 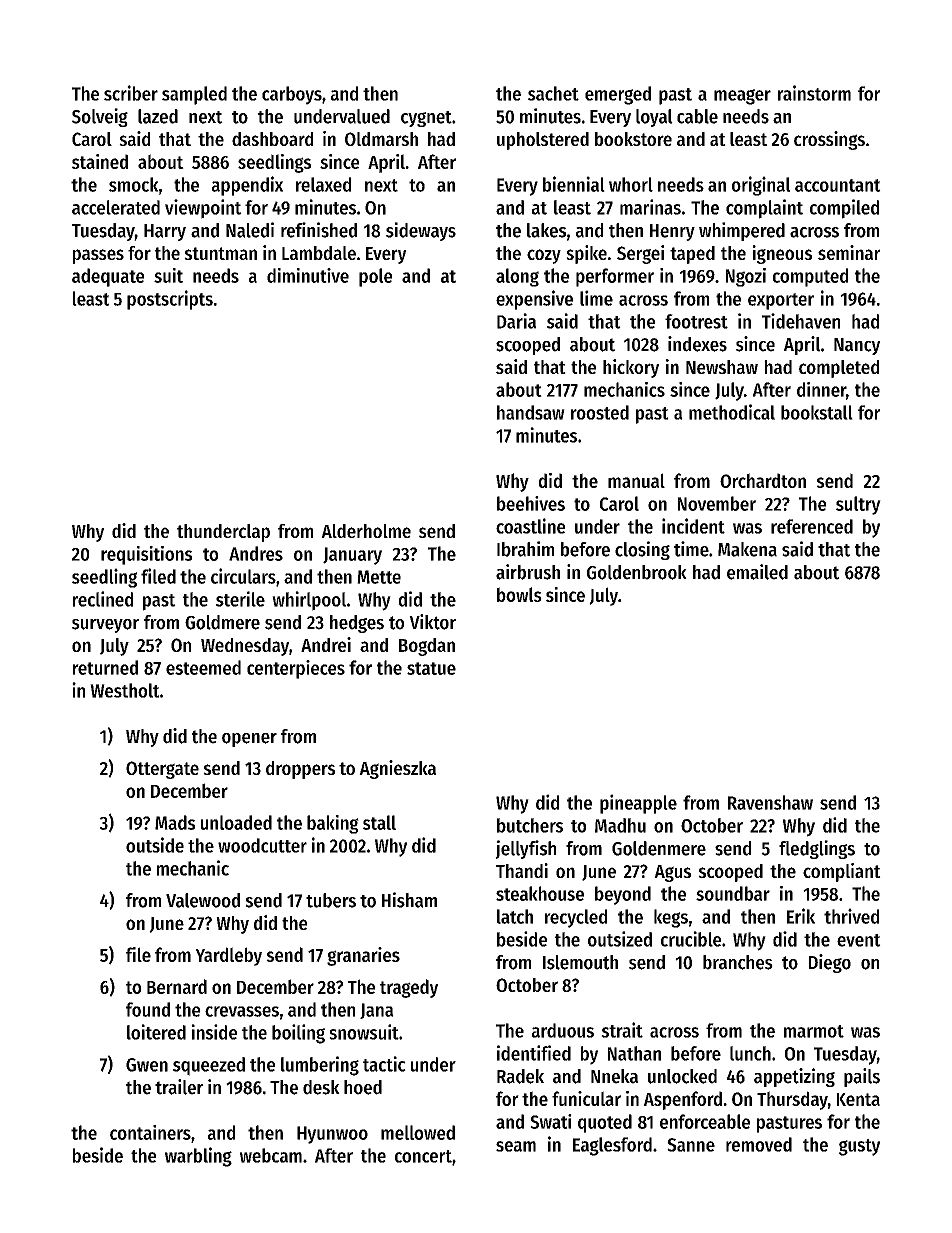 What do you see at coordinates (271, 1155) in the page?
I see `webcam` at bounding box center [271, 1155].
